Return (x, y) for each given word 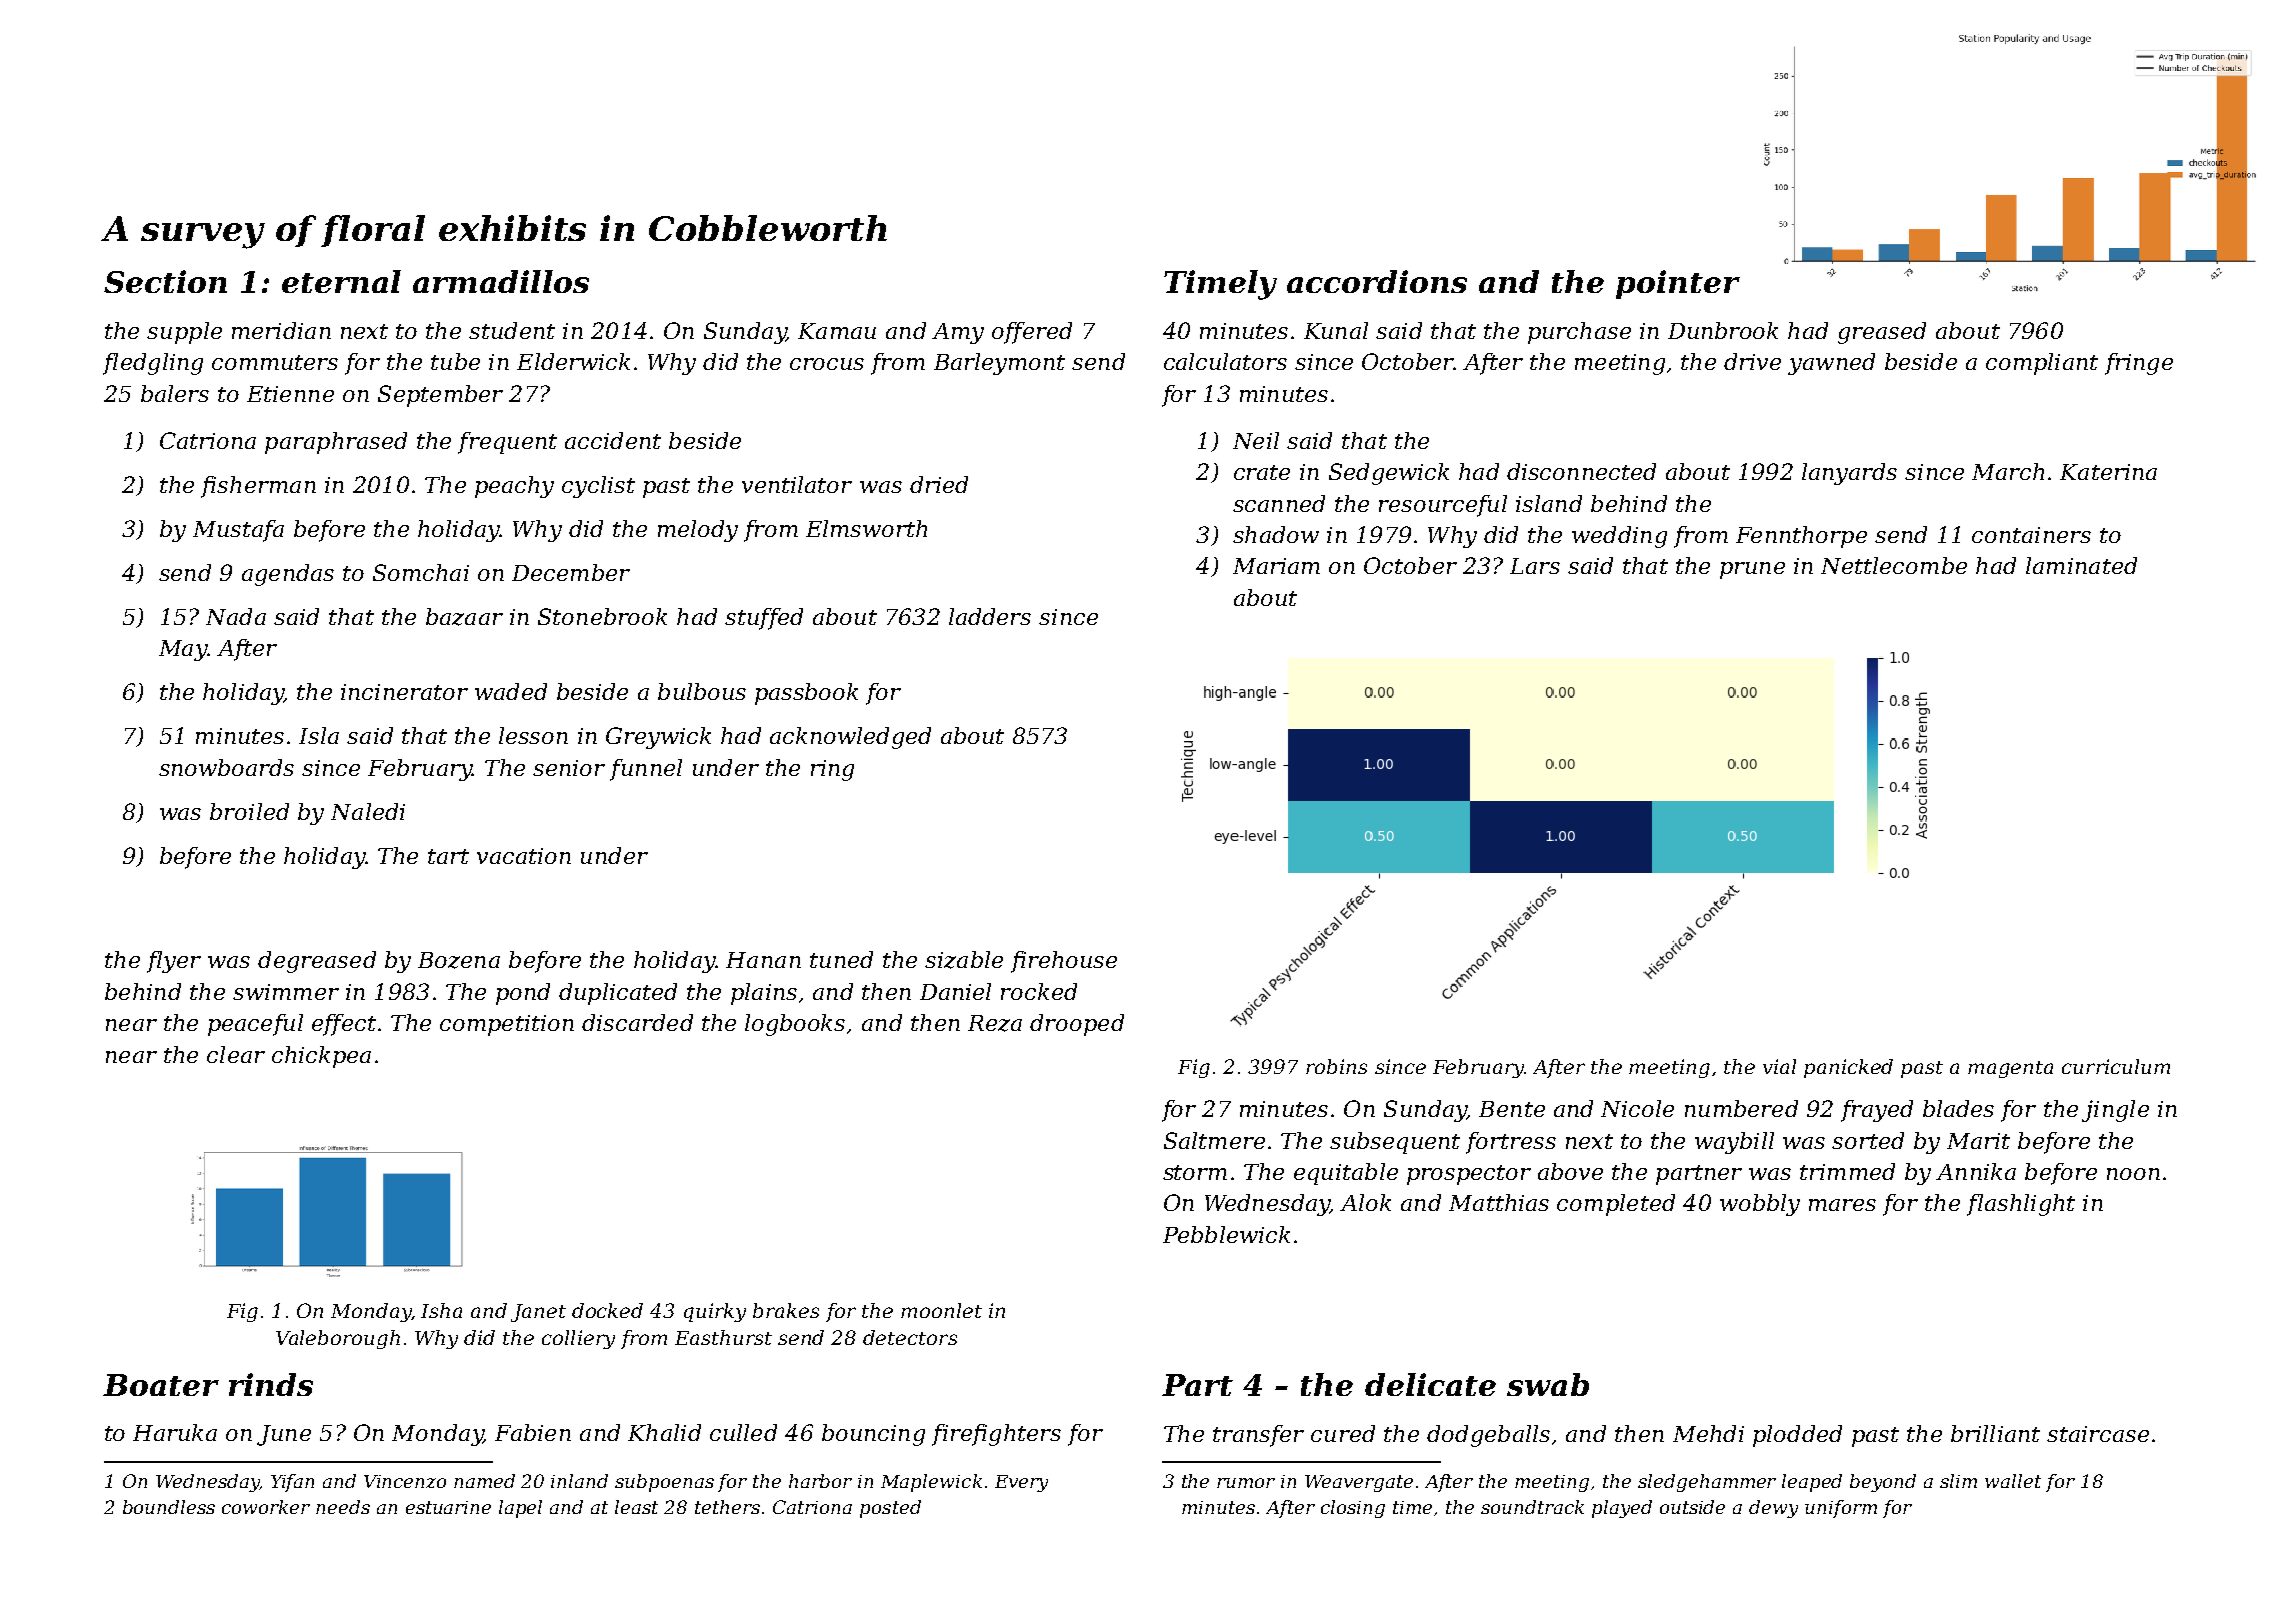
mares (1842, 1205)
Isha (441, 1310)
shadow (1276, 534)
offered (1032, 333)
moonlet (941, 1310)
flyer (174, 962)
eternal (341, 281)
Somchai (421, 572)
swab (1548, 1384)
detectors (910, 1337)
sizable (964, 960)
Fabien (533, 1432)
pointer (1678, 284)
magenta (2010, 1069)
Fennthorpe (1801, 537)
